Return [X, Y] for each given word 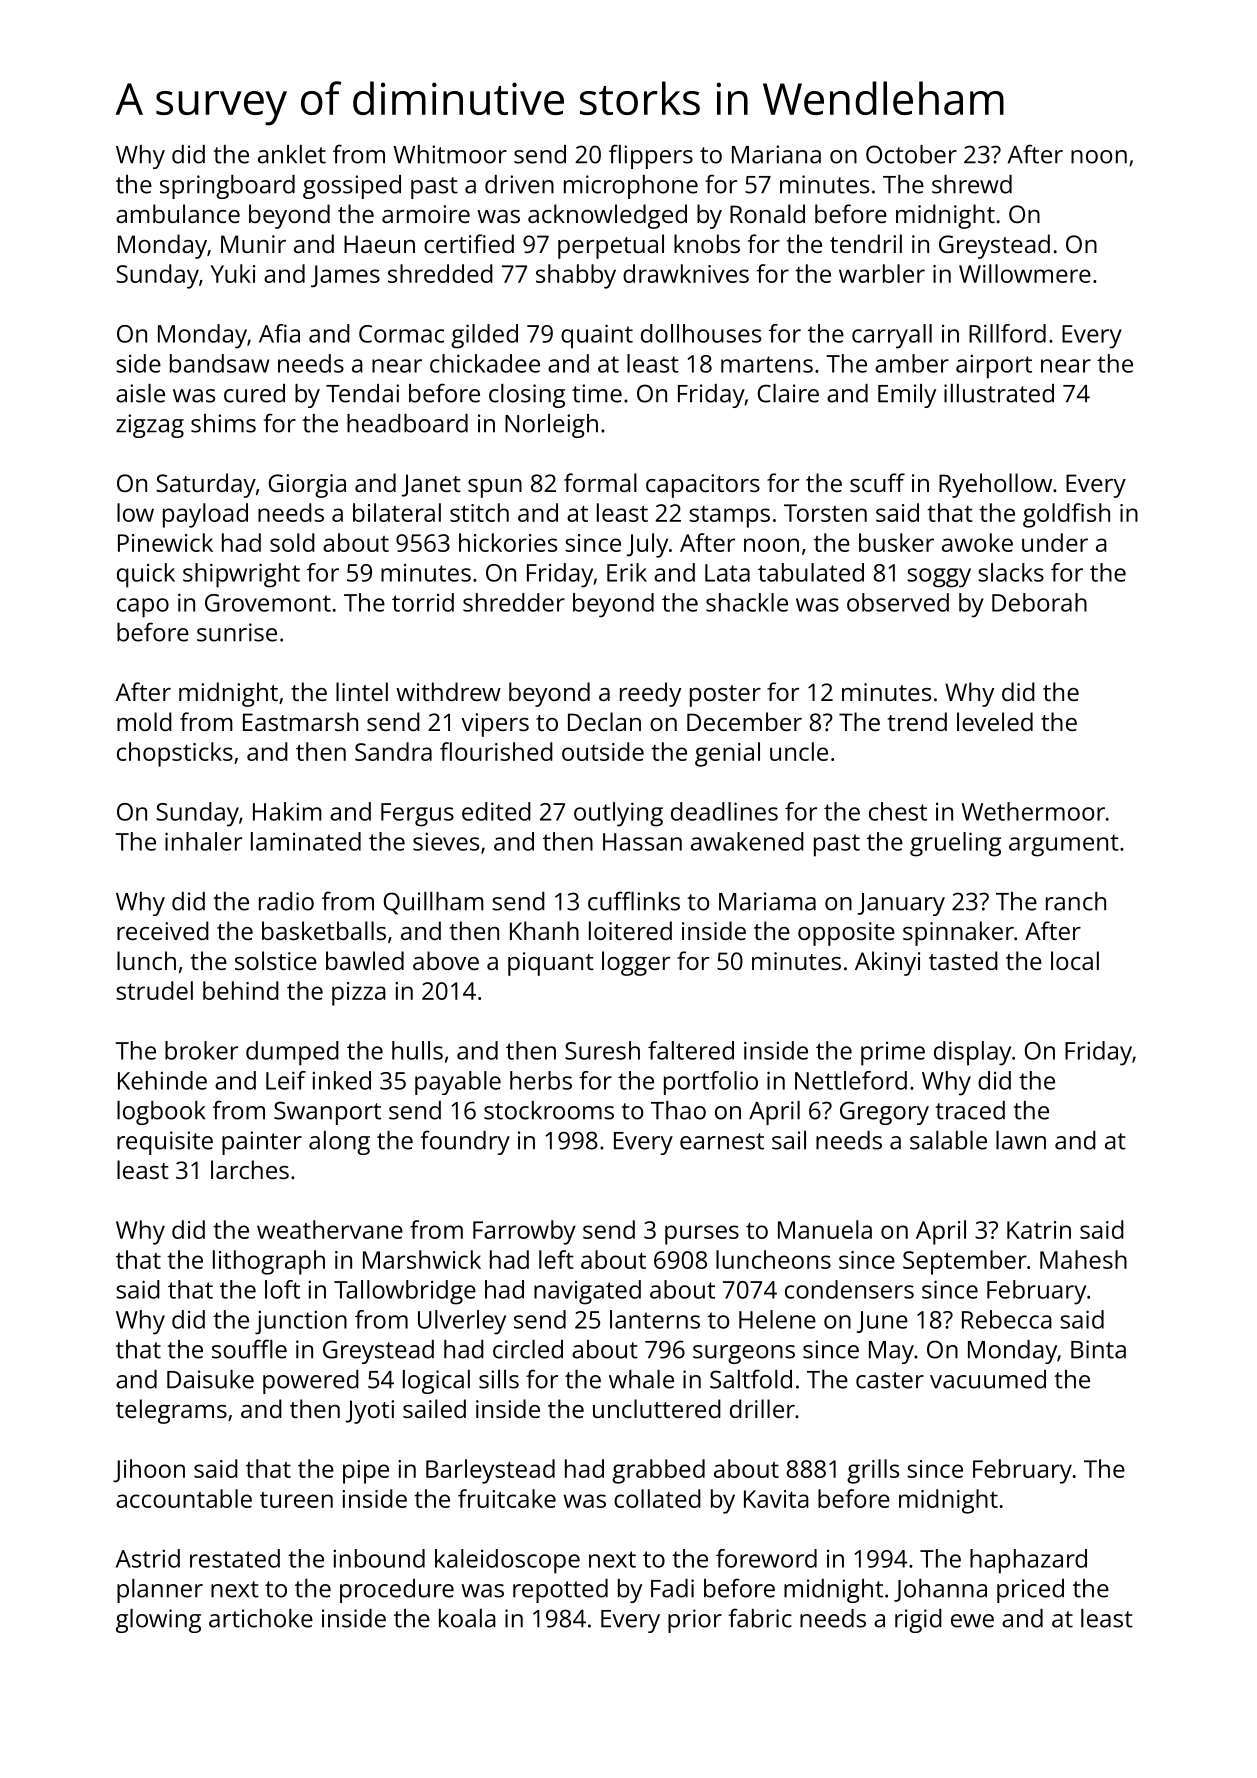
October [911, 154]
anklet [292, 154]
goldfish [1066, 515]
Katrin [1039, 1230]
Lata [727, 573]
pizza [359, 994]
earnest [722, 1141]
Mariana [776, 154]
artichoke [261, 1618]
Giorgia [307, 486]
